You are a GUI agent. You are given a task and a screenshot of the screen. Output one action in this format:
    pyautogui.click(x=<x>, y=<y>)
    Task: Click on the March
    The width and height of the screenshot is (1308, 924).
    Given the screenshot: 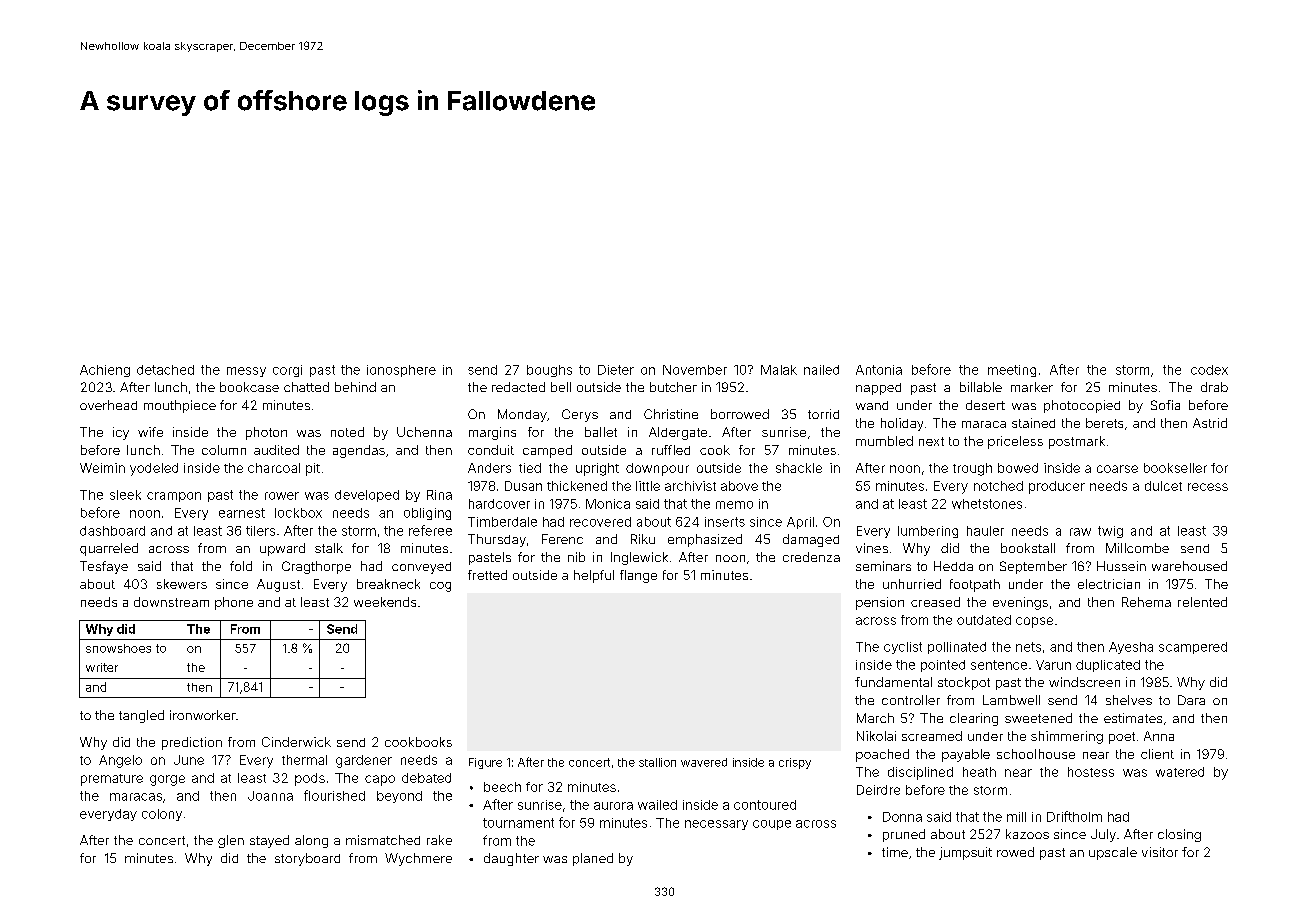 What is the action you would take?
    pyautogui.click(x=875, y=718)
